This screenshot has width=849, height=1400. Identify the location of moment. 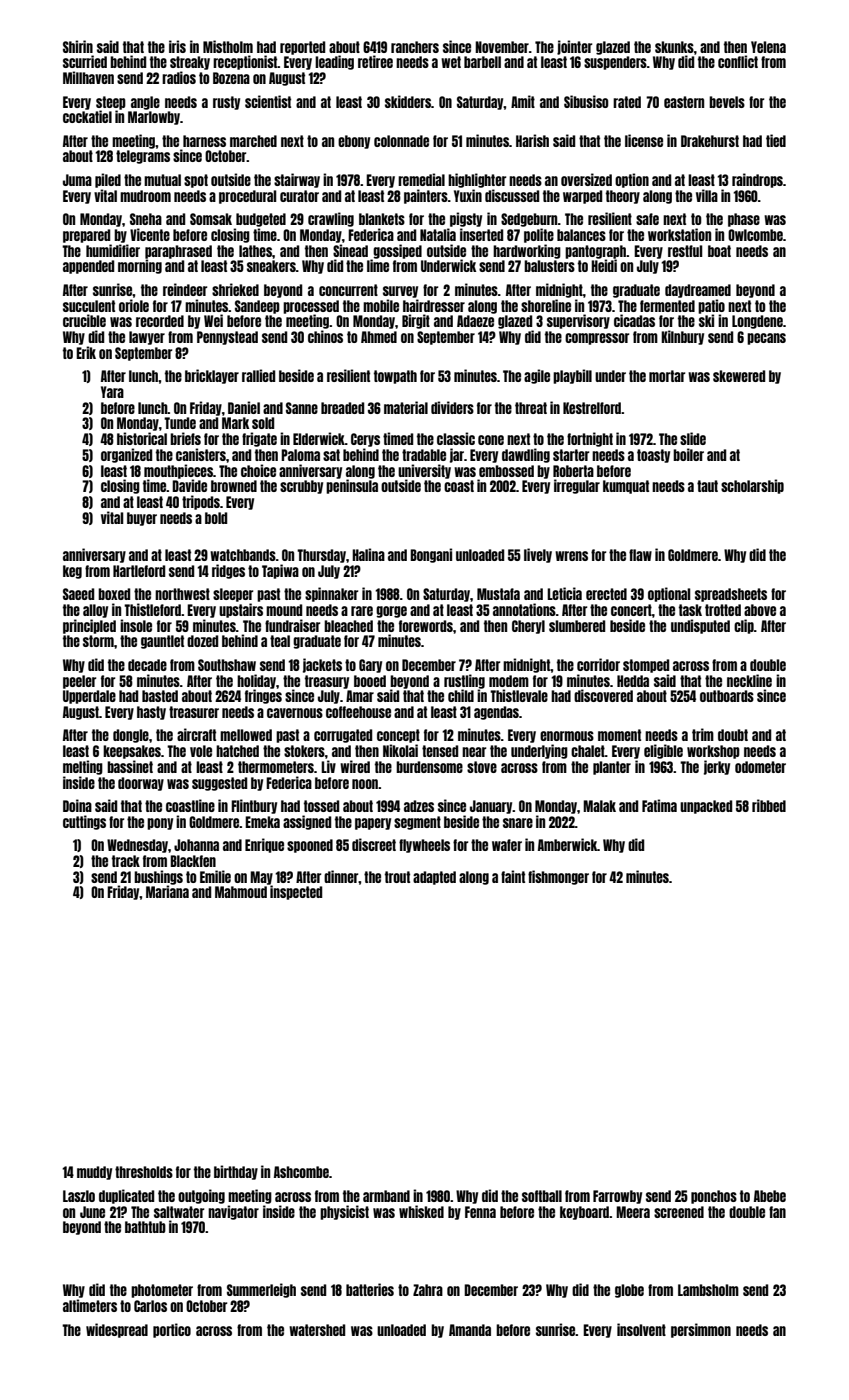
(619, 735).
